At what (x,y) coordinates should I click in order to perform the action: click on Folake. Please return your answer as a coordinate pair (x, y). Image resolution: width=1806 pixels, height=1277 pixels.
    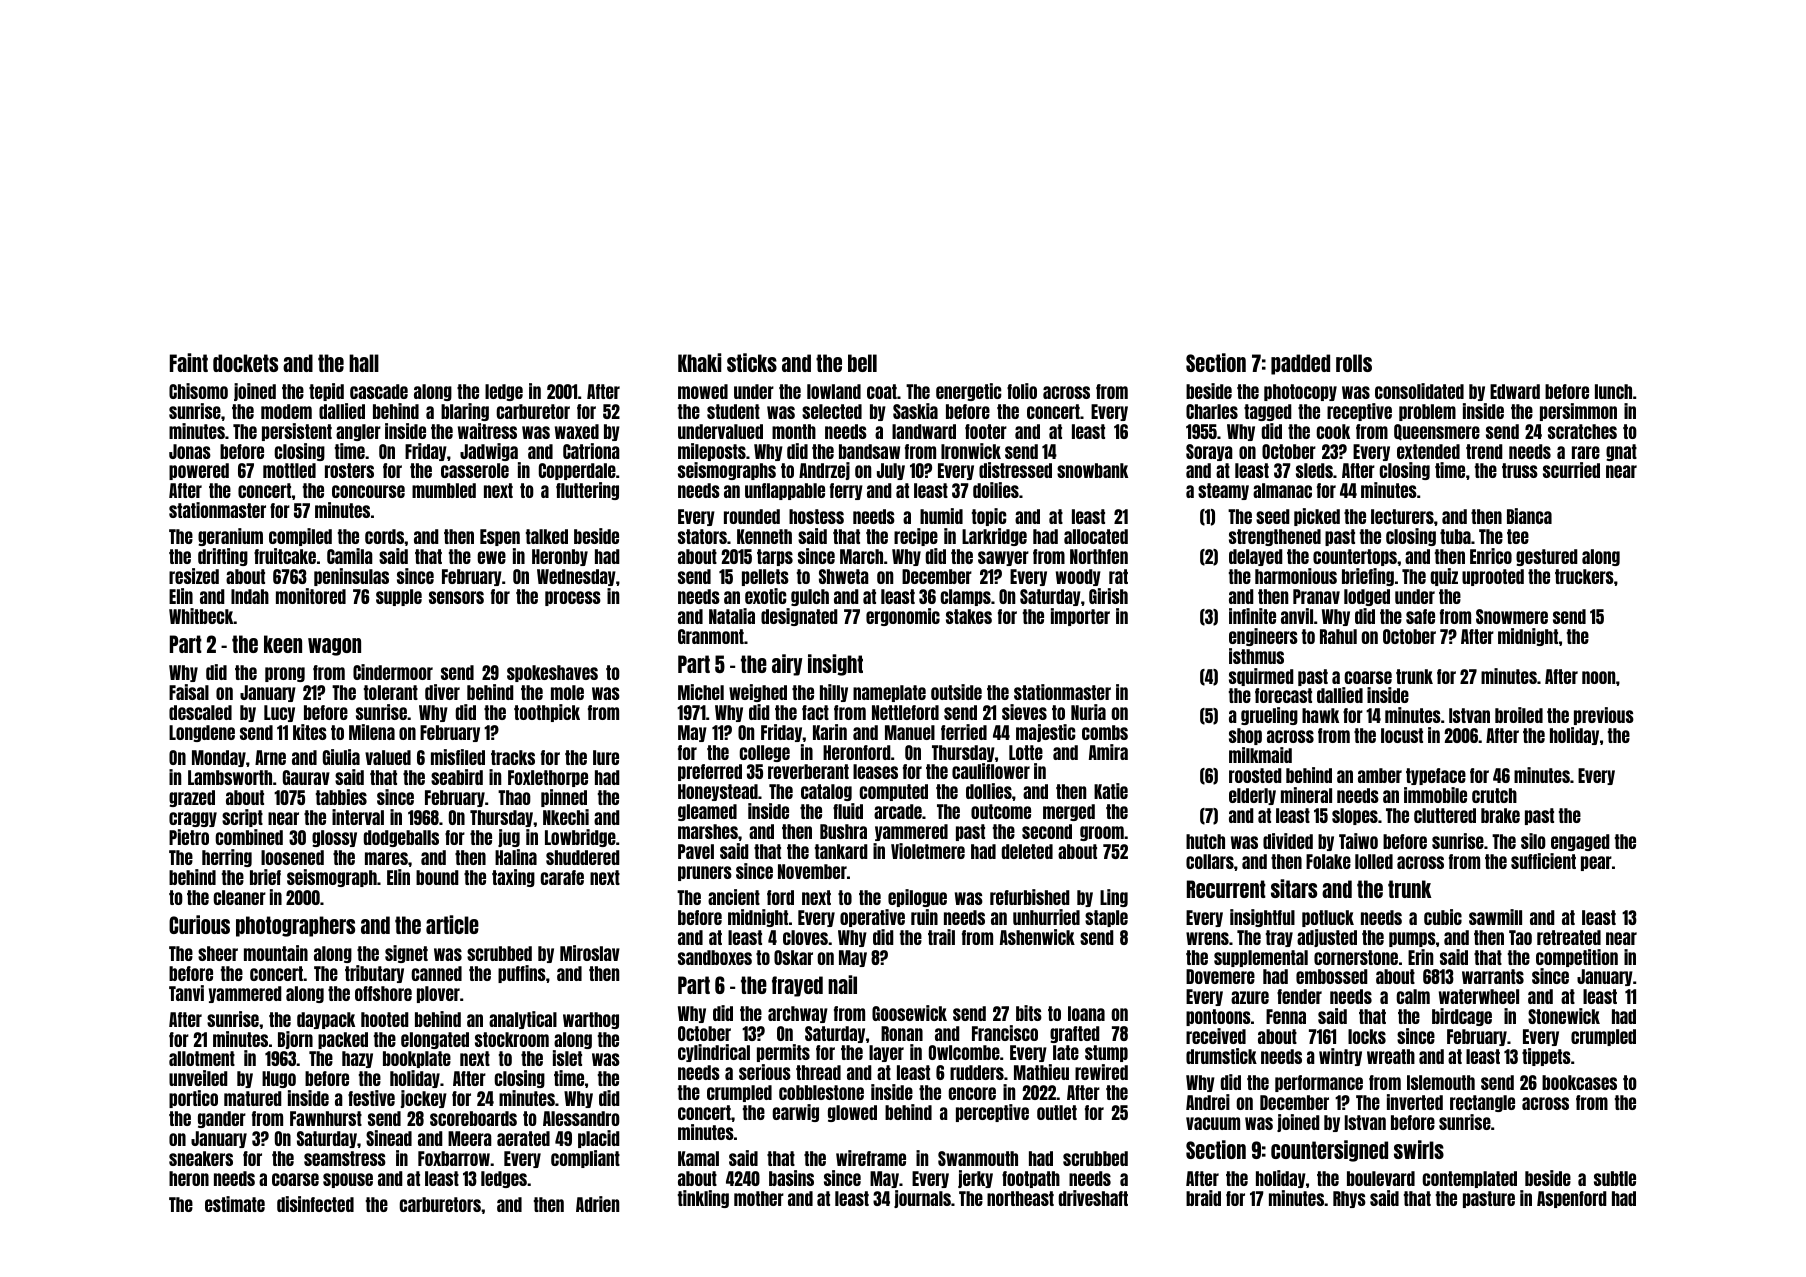
    Looking at the image, I should click on (1328, 861).
